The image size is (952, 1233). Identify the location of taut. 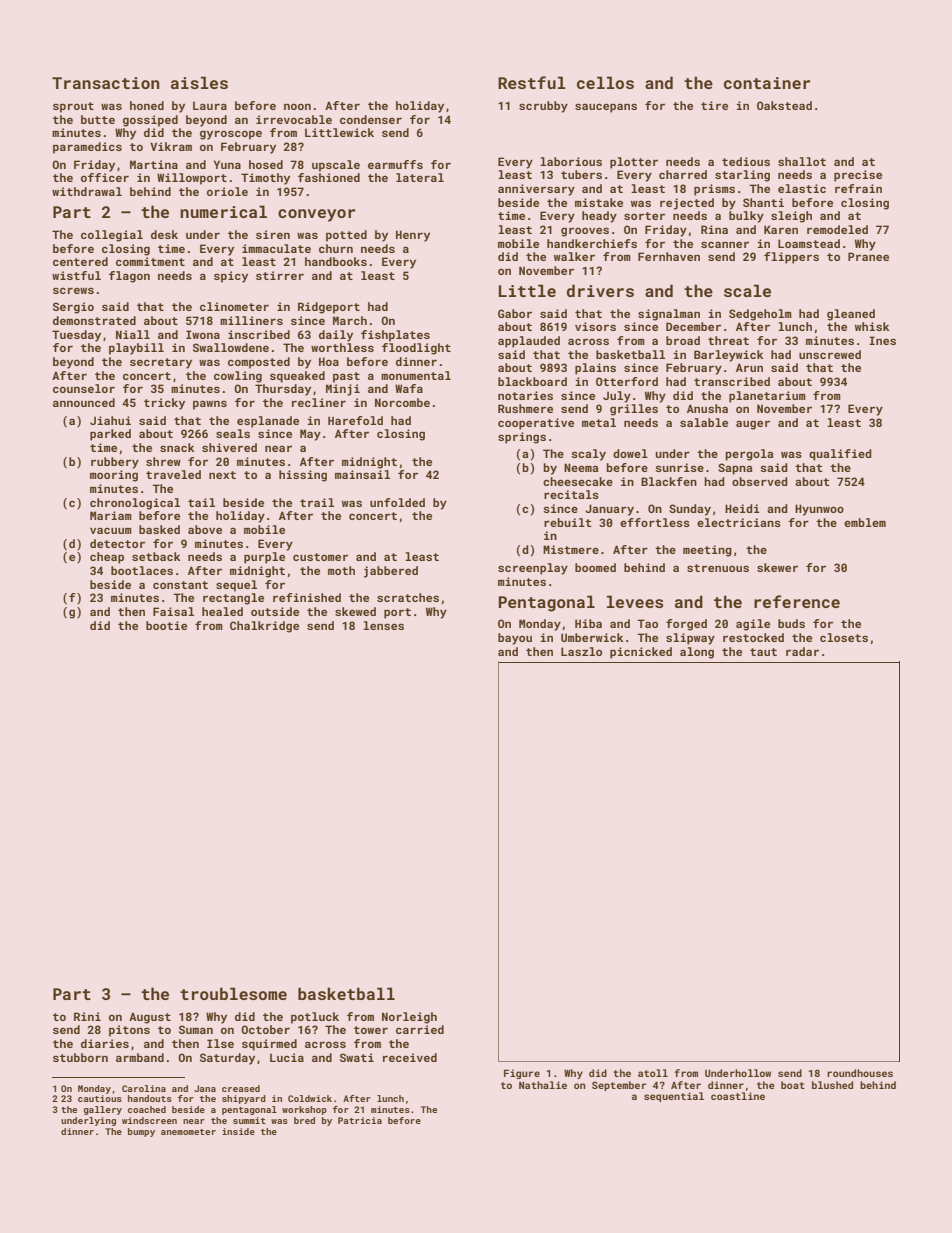
(763, 652).
